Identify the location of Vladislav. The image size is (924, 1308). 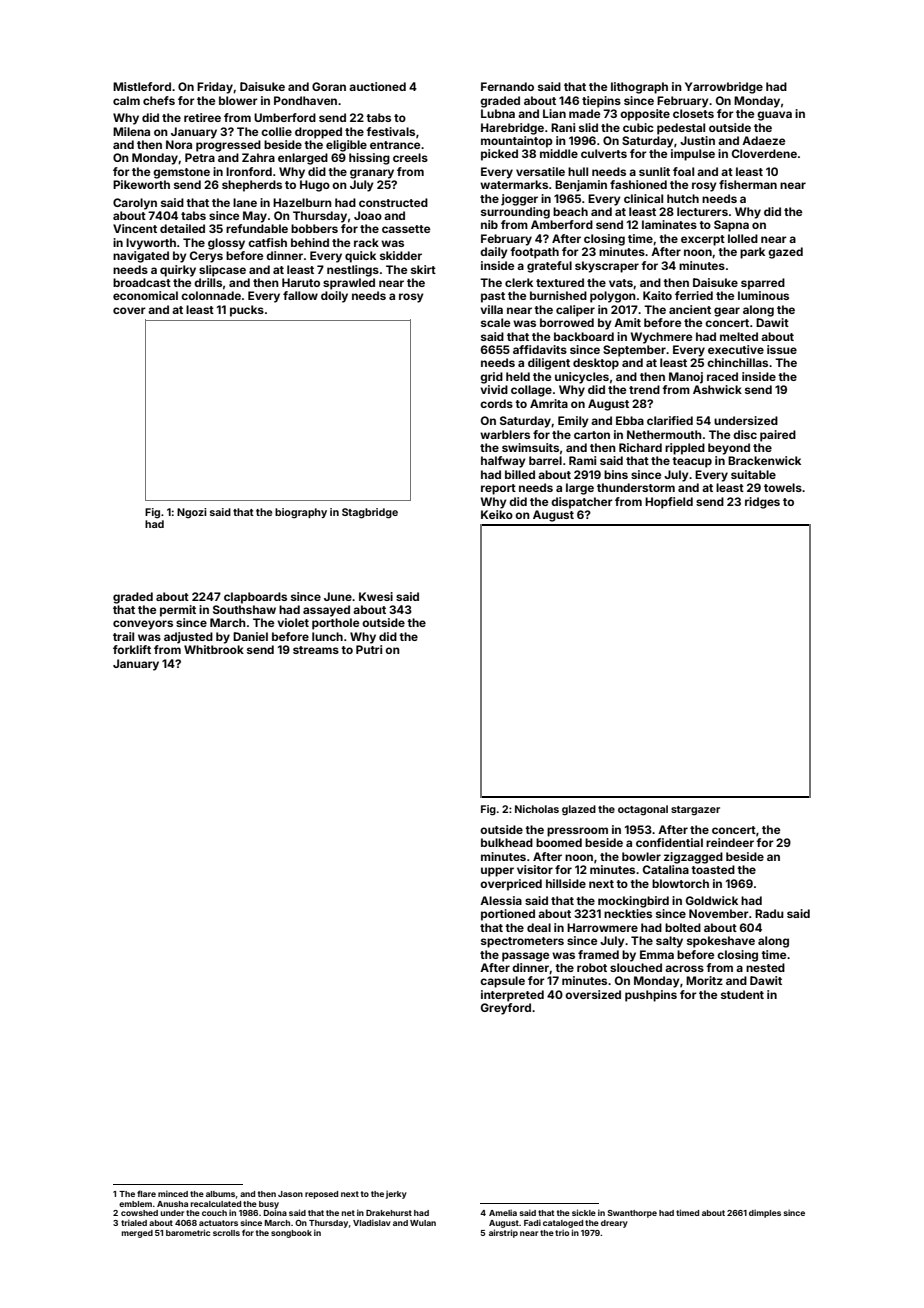
(372, 1222).
